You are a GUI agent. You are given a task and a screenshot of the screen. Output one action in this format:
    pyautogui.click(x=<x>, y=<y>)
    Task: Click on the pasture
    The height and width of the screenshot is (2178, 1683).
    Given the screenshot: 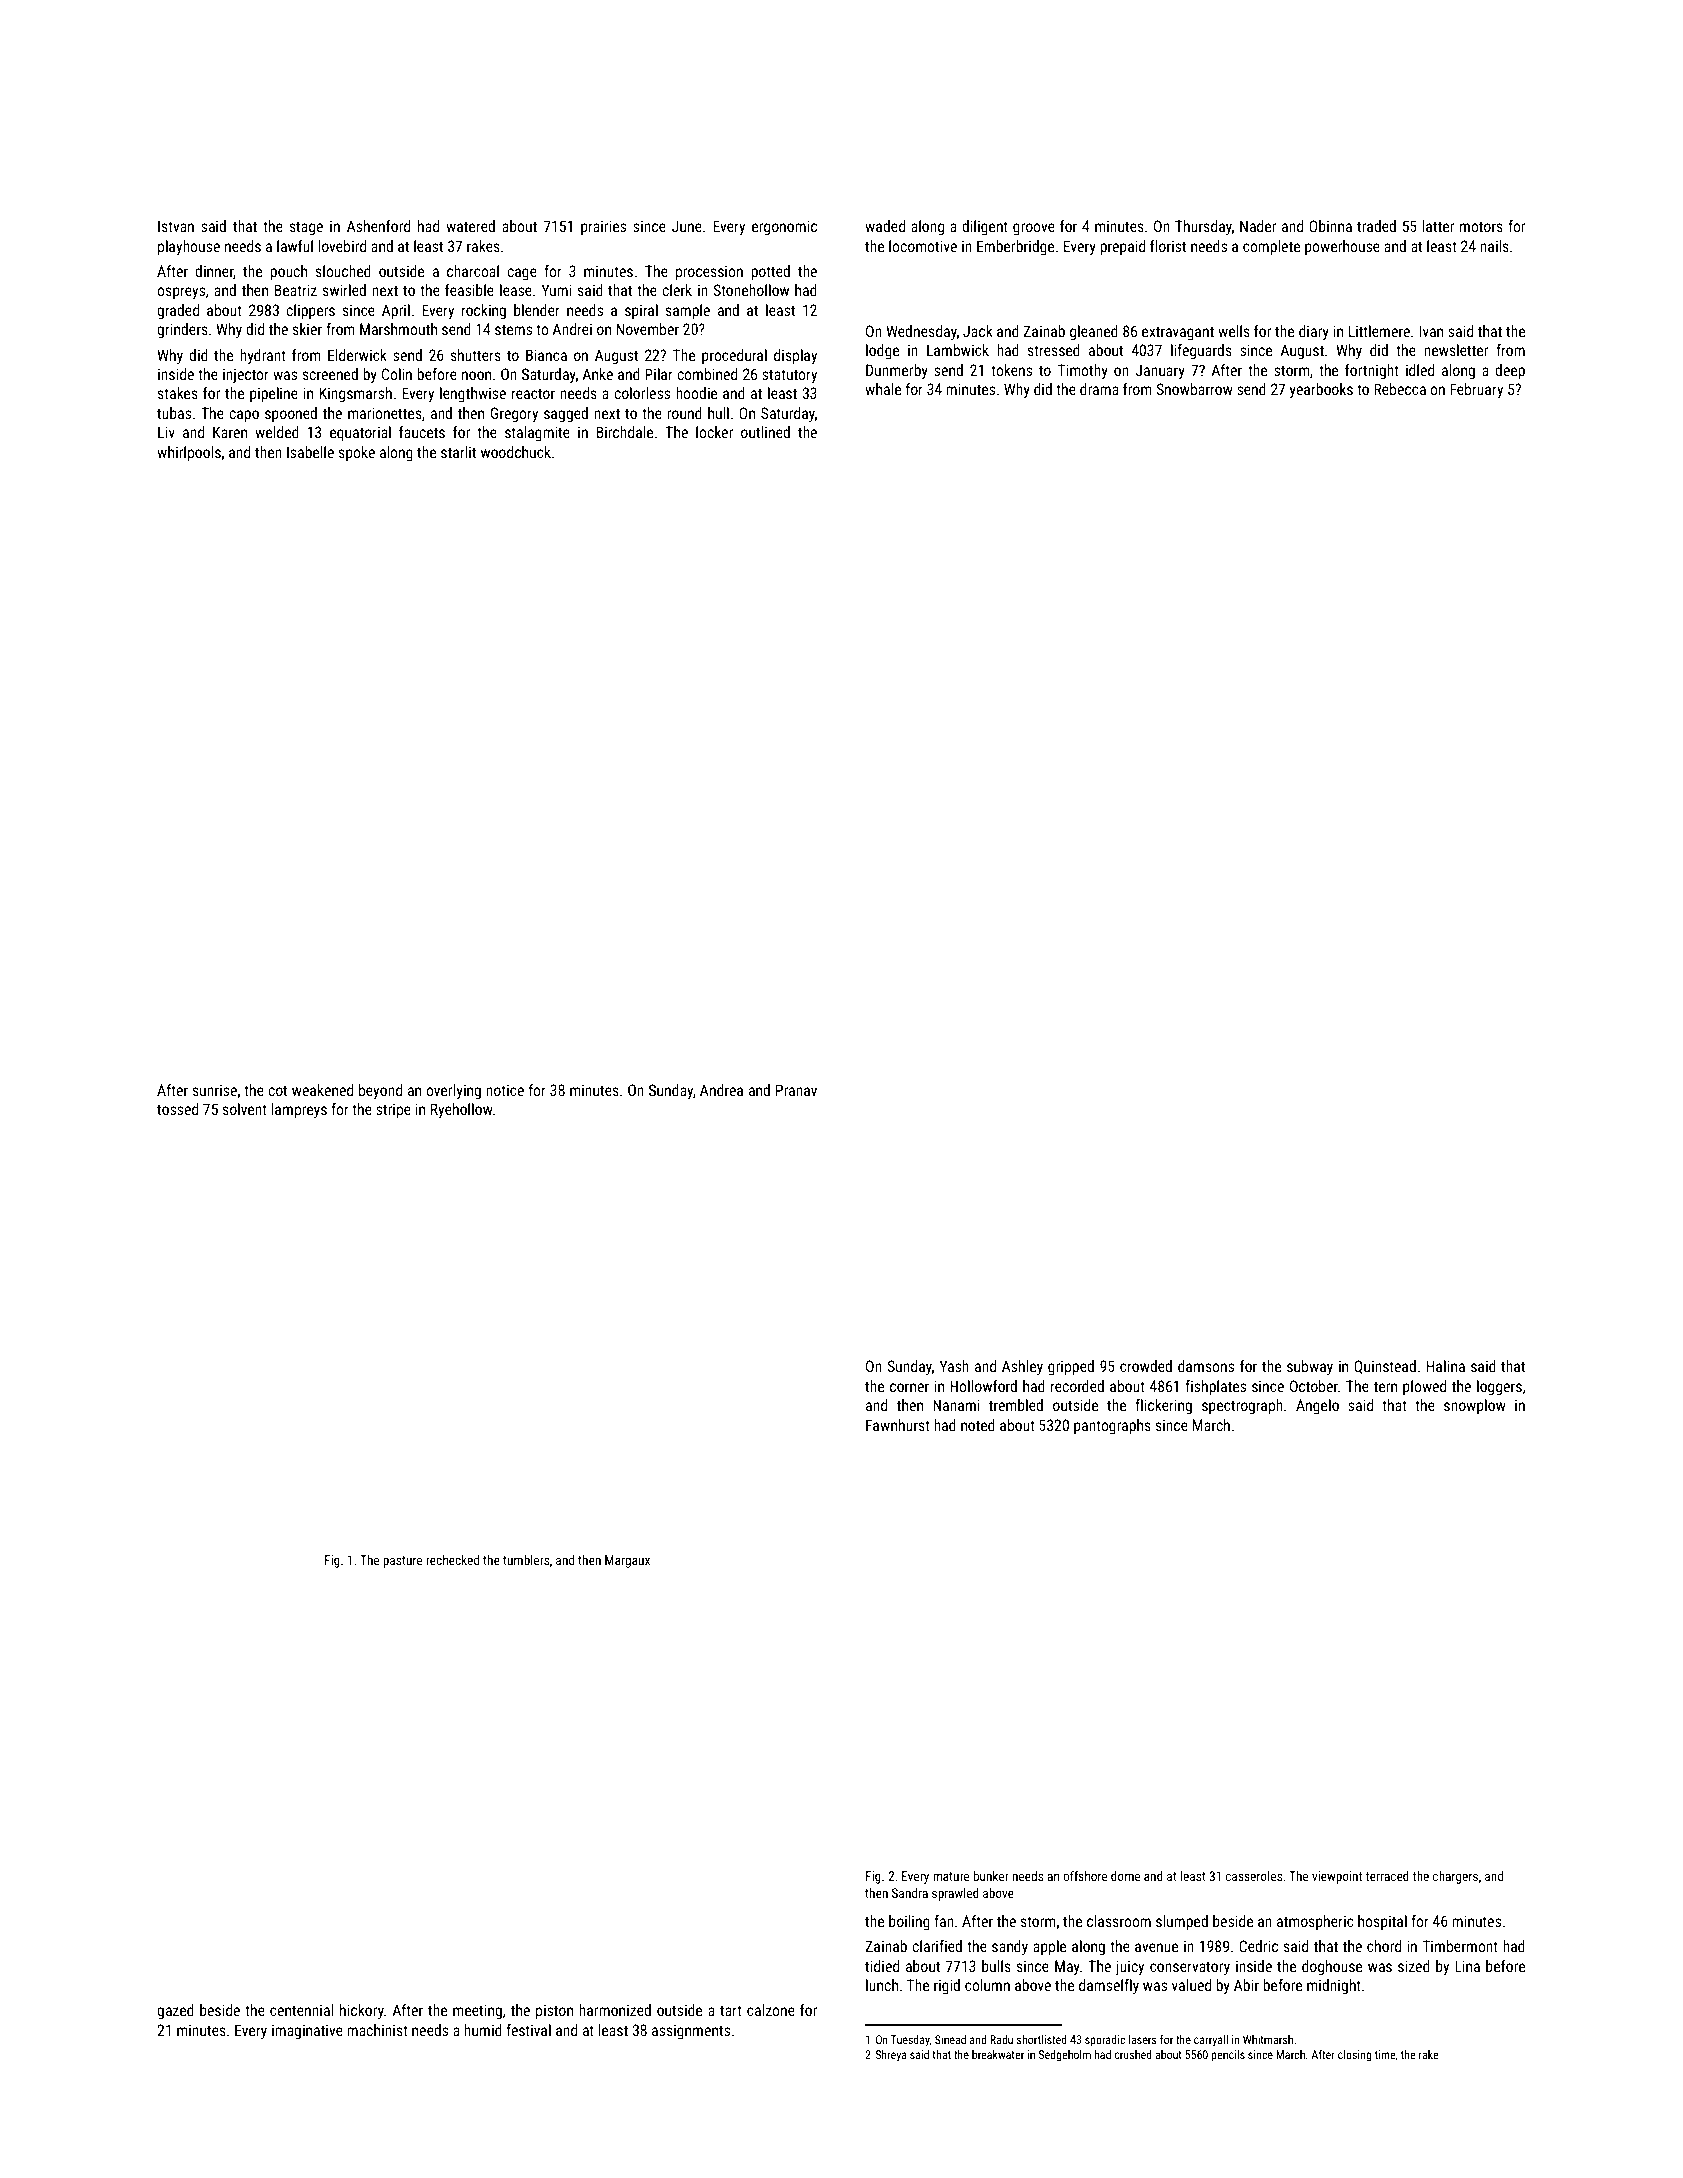 What is the action you would take?
    pyautogui.click(x=402, y=1562)
